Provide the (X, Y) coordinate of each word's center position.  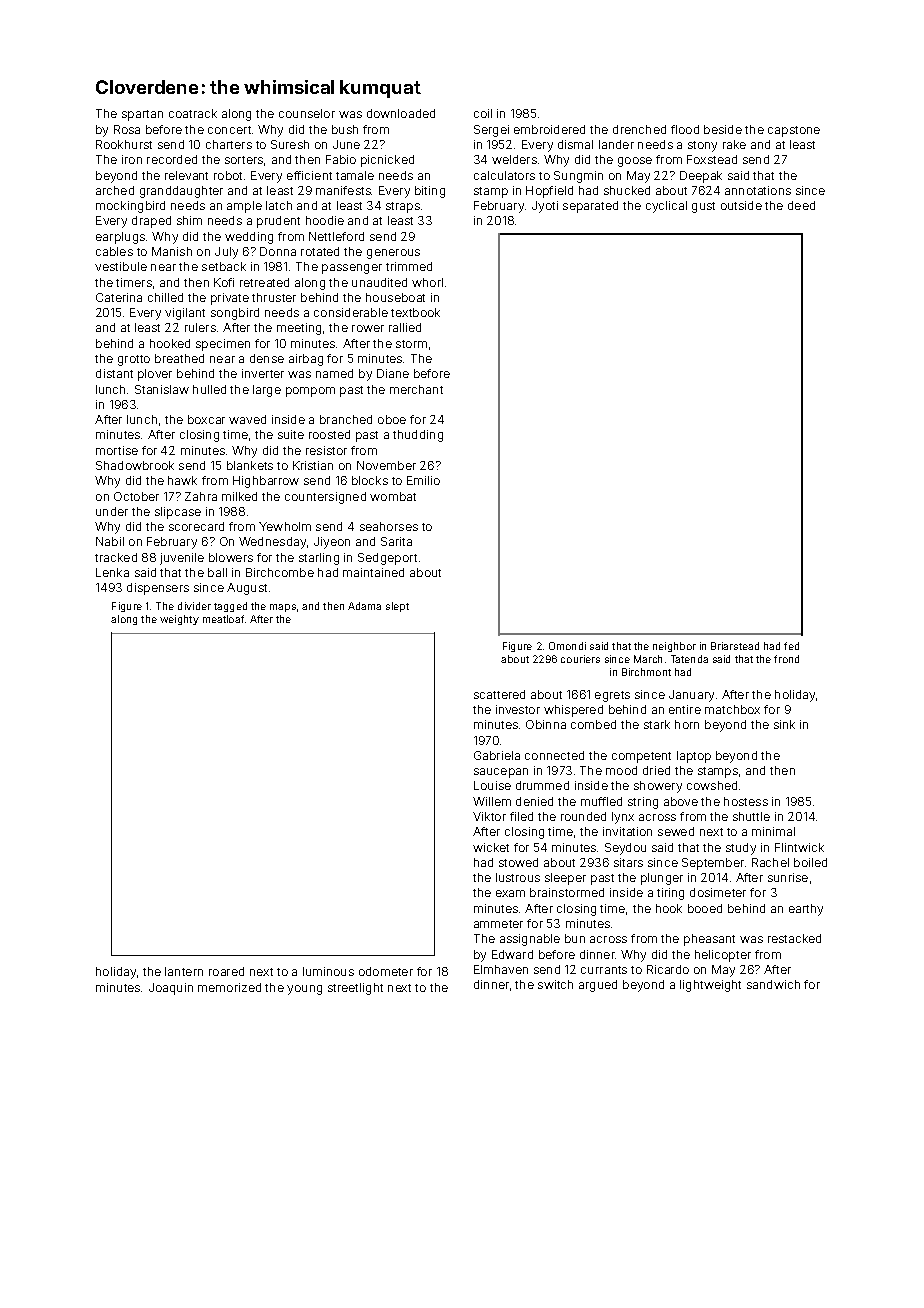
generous (393, 254)
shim (189, 220)
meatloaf (223, 619)
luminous (328, 971)
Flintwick (799, 847)
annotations (758, 190)
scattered (499, 694)
